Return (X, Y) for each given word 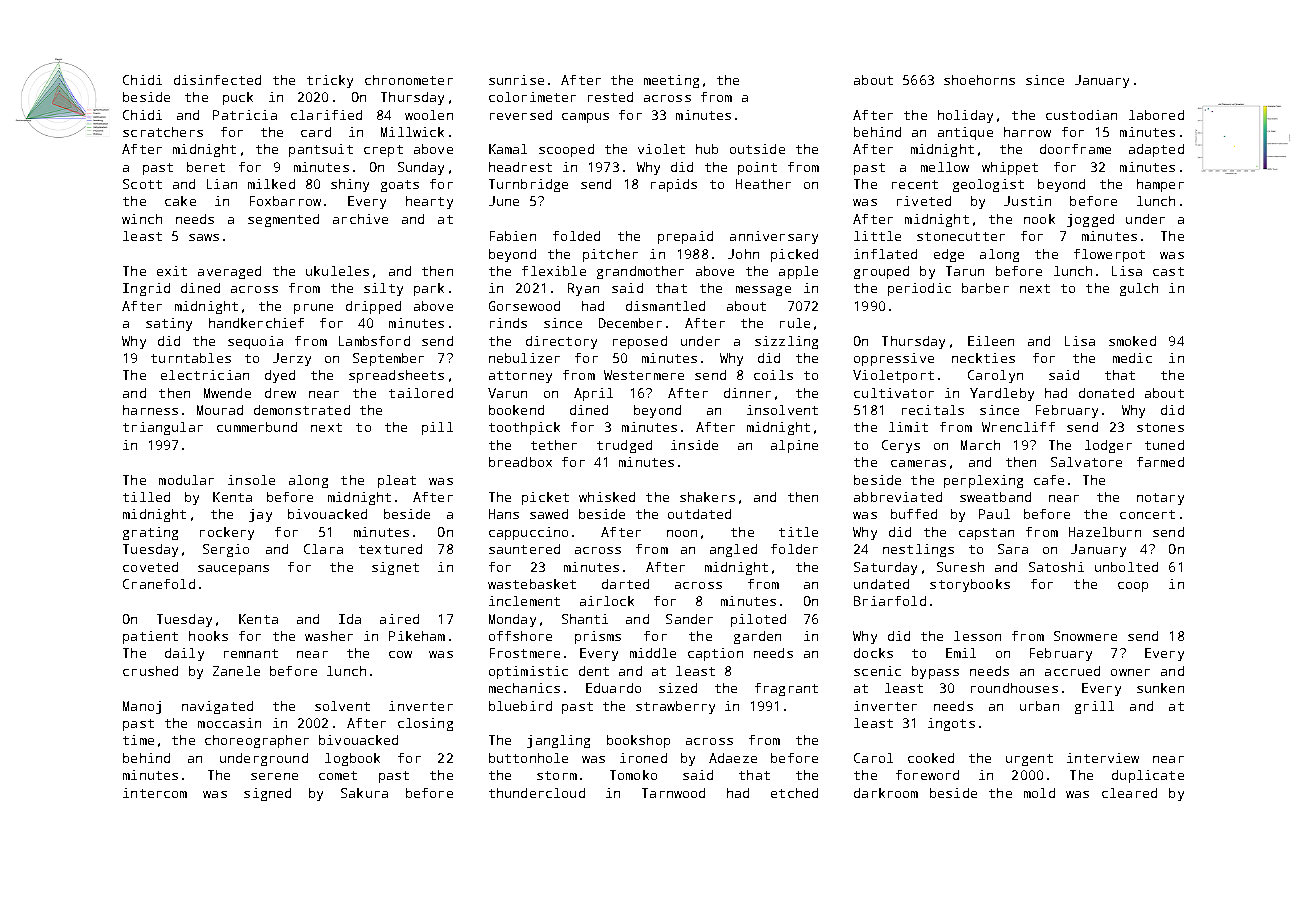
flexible (554, 271)
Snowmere (1085, 636)
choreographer (257, 741)
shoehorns (979, 80)
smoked (1132, 341)
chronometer (409, 80)
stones (1160, 427)
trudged (624, 446)
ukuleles (337, 271)
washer (329, 636)
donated (1106, 393)
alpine (794, 446)
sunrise (516, 80)
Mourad (220, 410)
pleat (397, 481)
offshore (520, 636)
